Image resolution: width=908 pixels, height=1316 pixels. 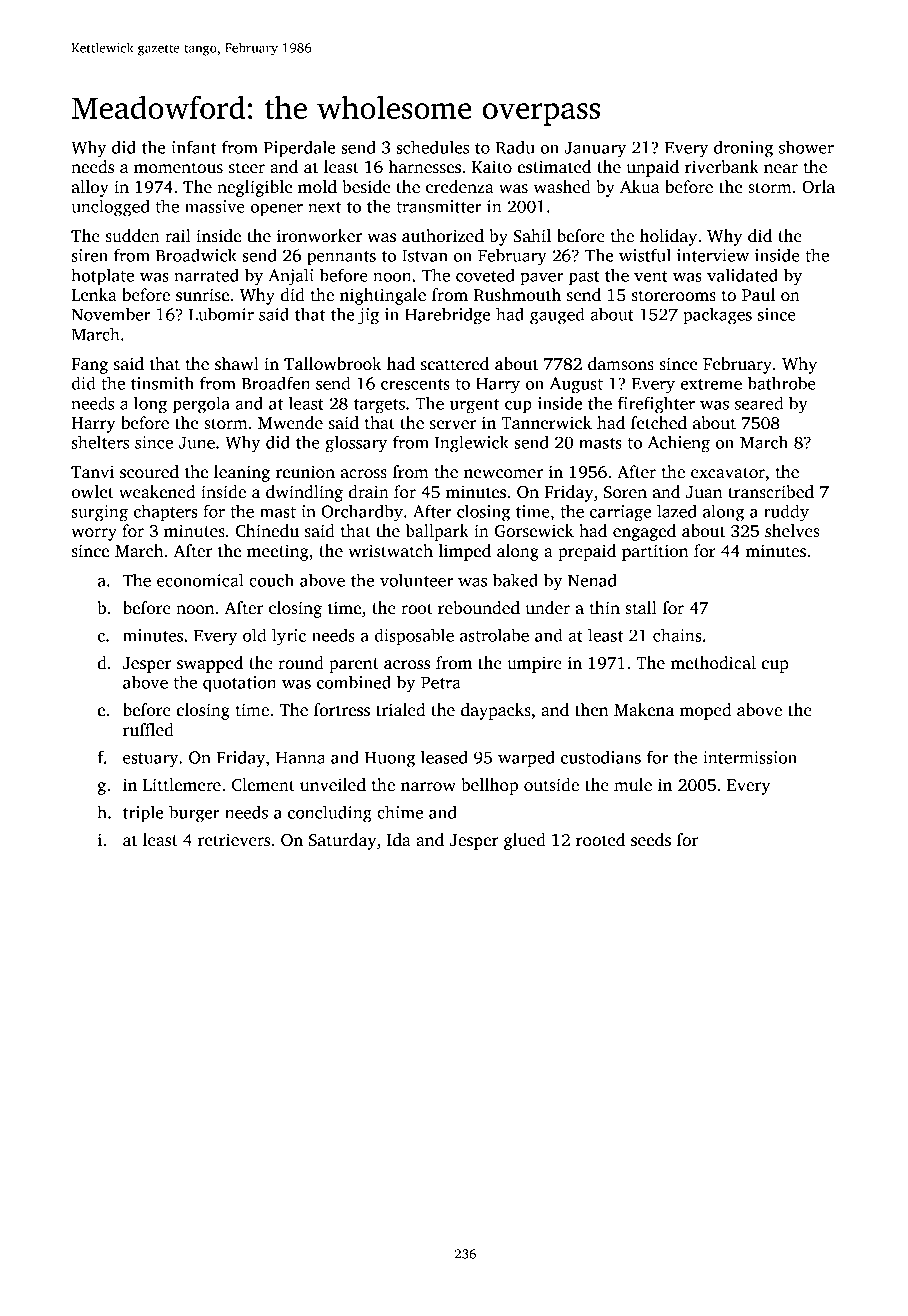 I want to click on moped, so click(x=706, y=711).
